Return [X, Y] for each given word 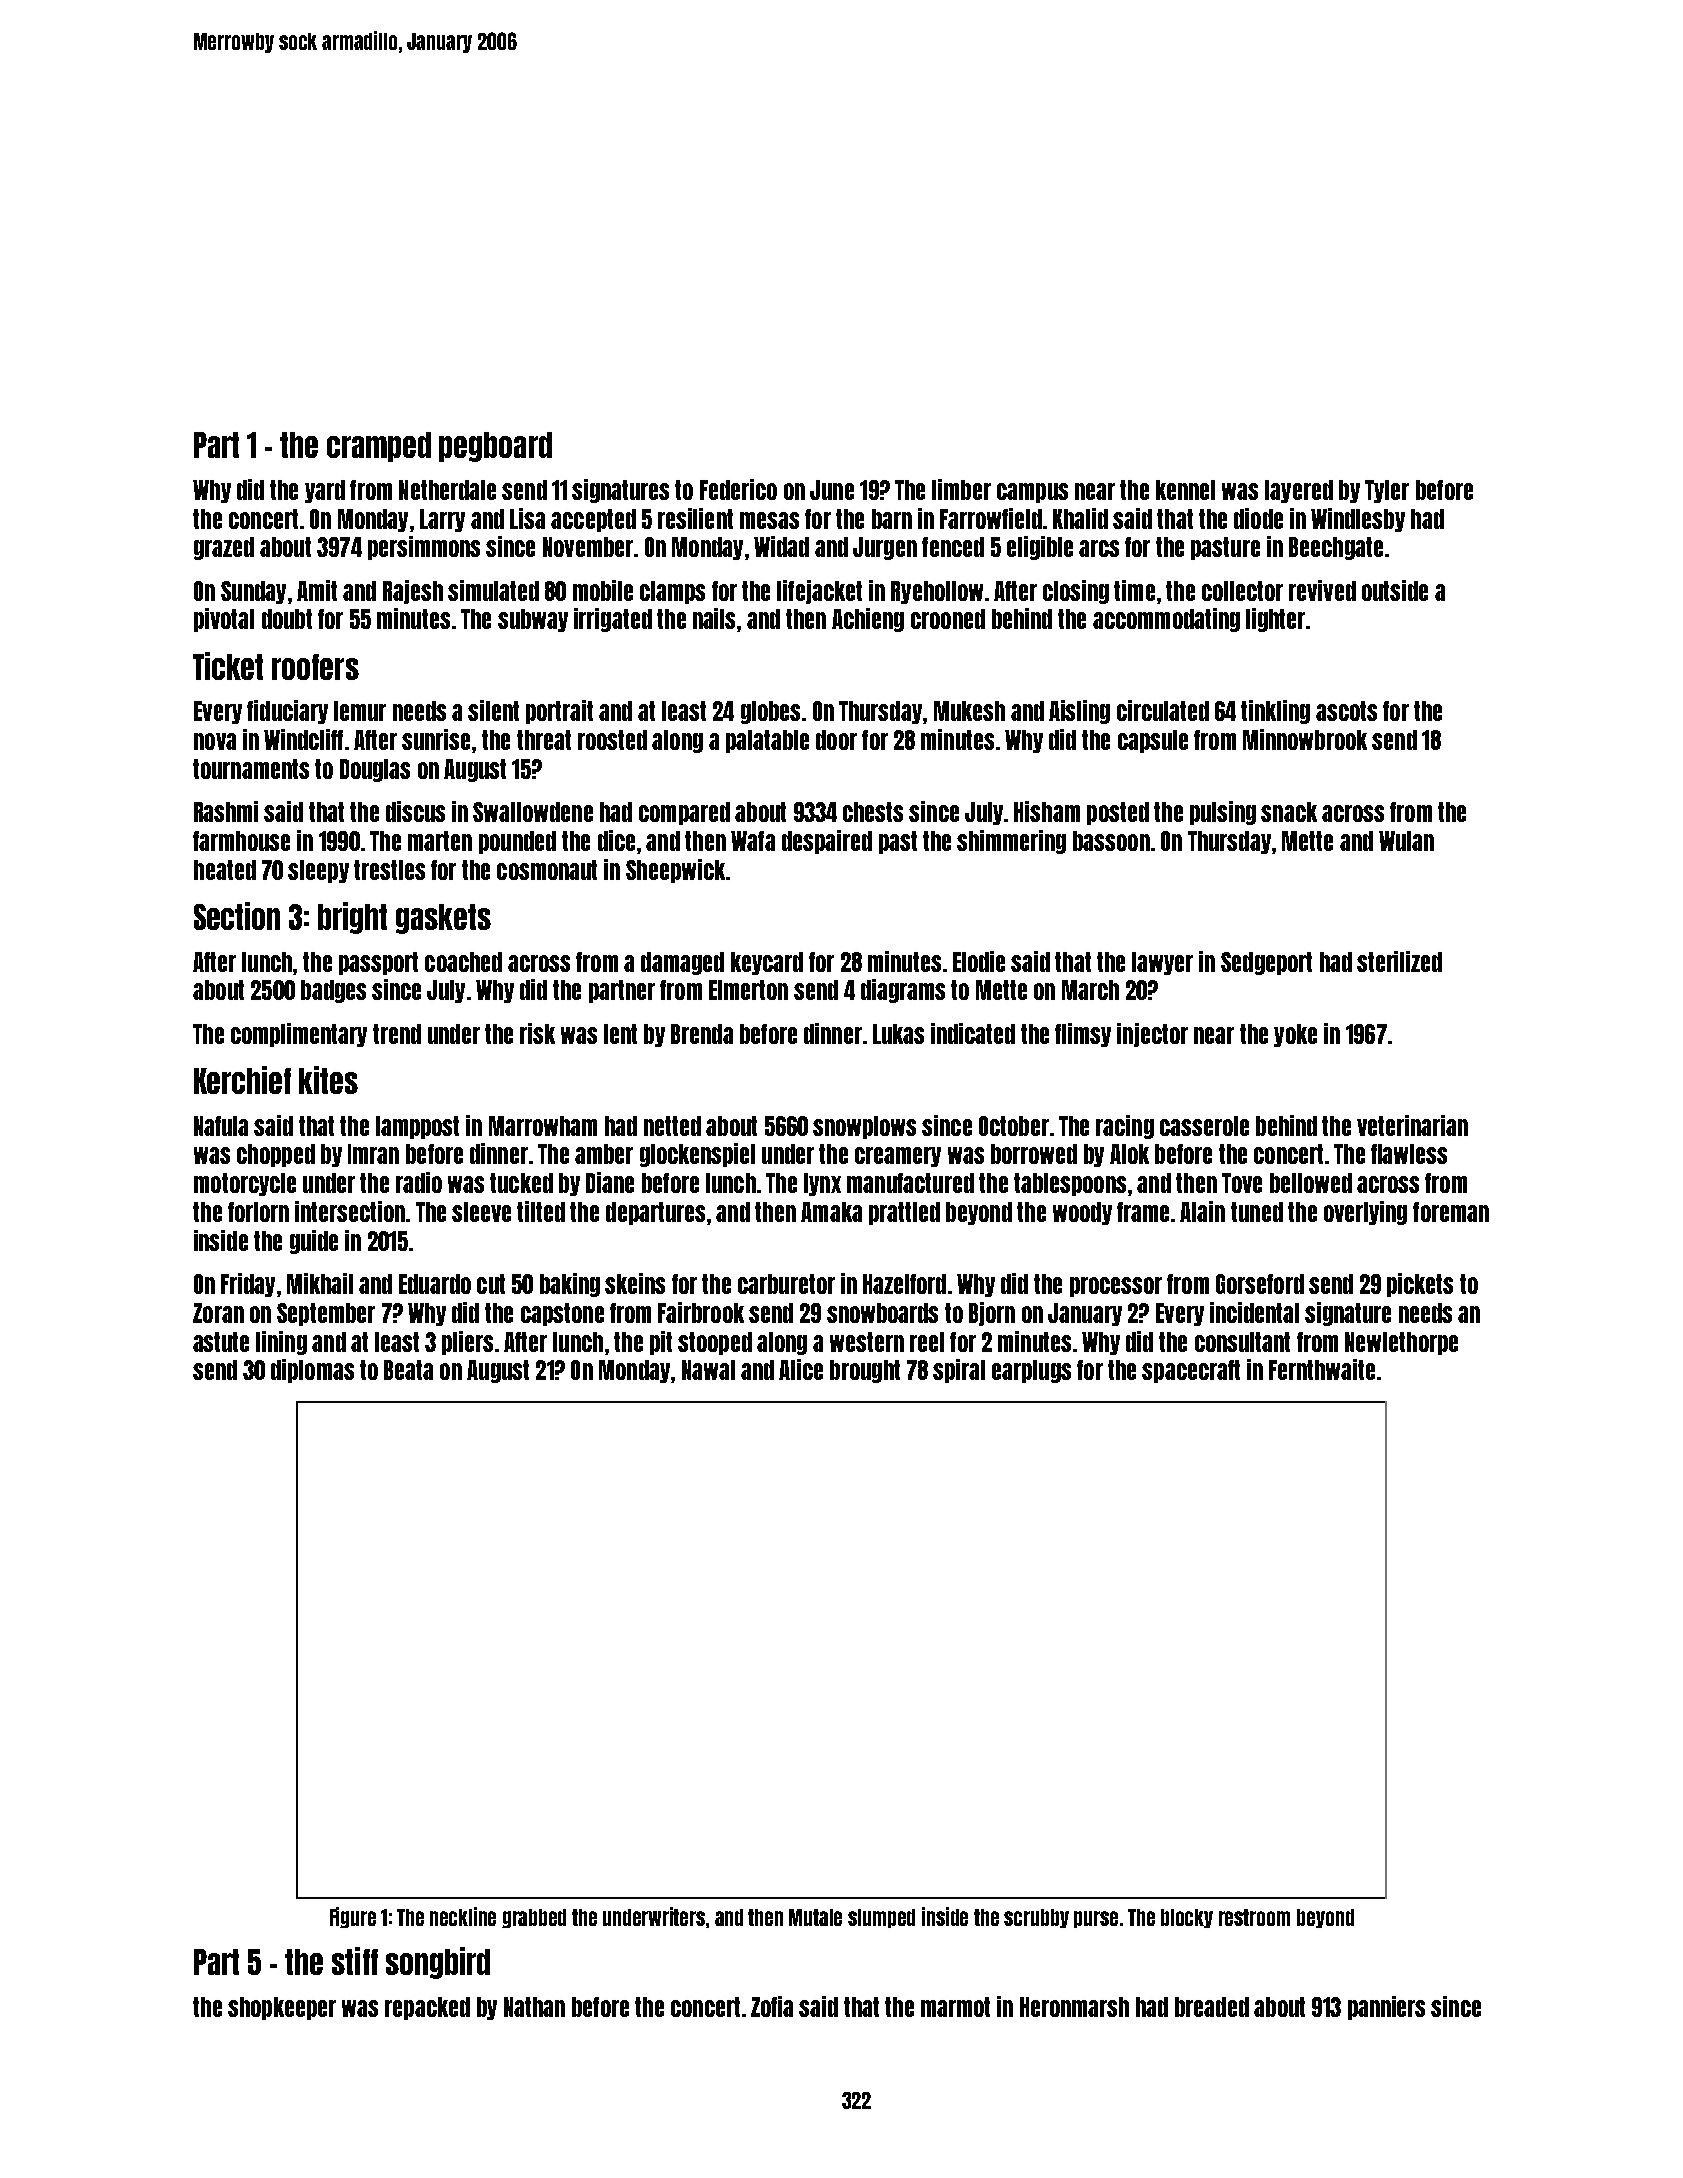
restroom [1254, 1917]
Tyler [1387, 491]
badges [333, 991]
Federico [738, 489]
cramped [379, 447]
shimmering [1011, 842]
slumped [881, 1918]
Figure [353, 1917]
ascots [1346, 711]
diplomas [312, 1371]
